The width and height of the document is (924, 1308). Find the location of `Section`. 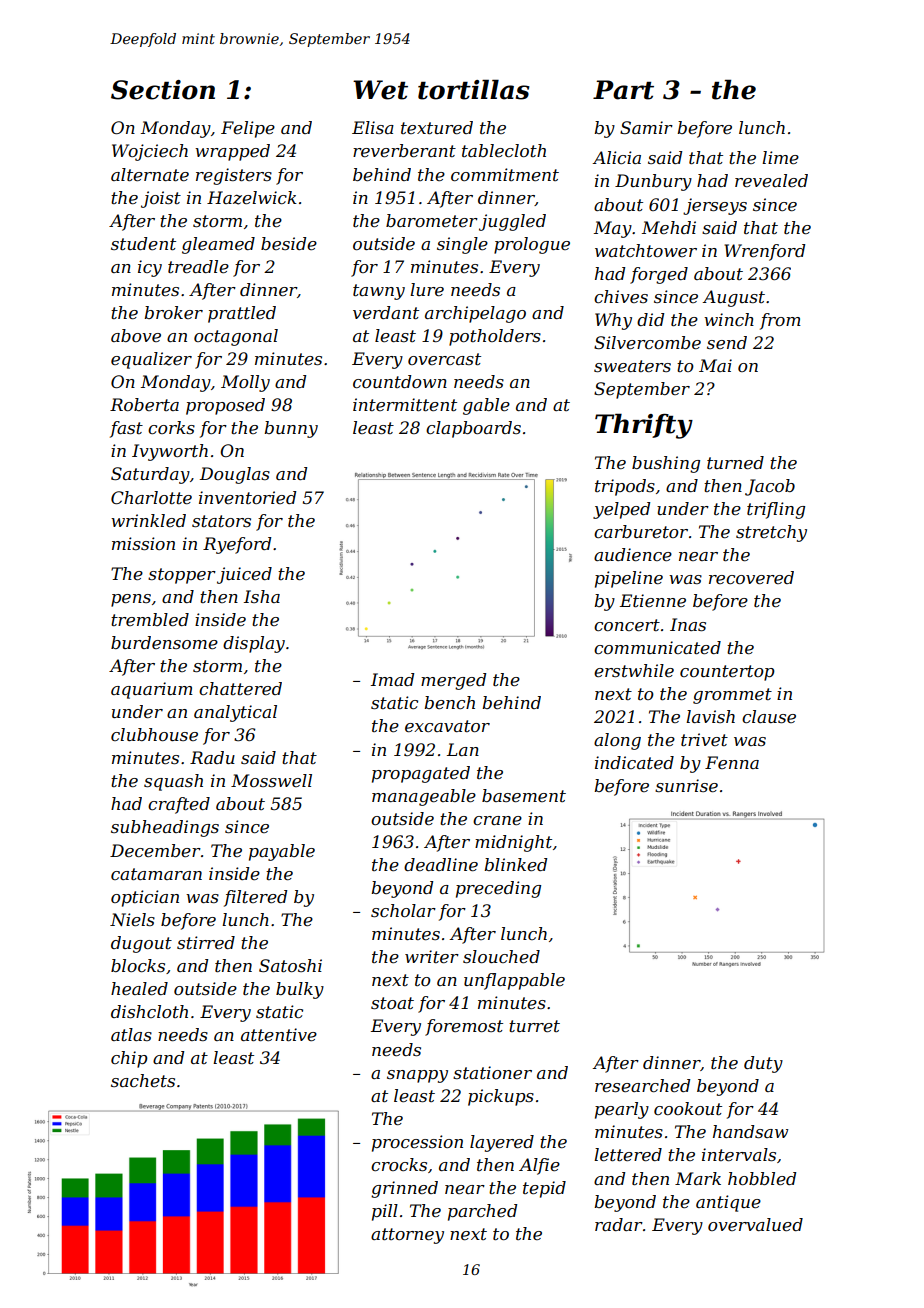

Section is located at coordinates (163, 90).
